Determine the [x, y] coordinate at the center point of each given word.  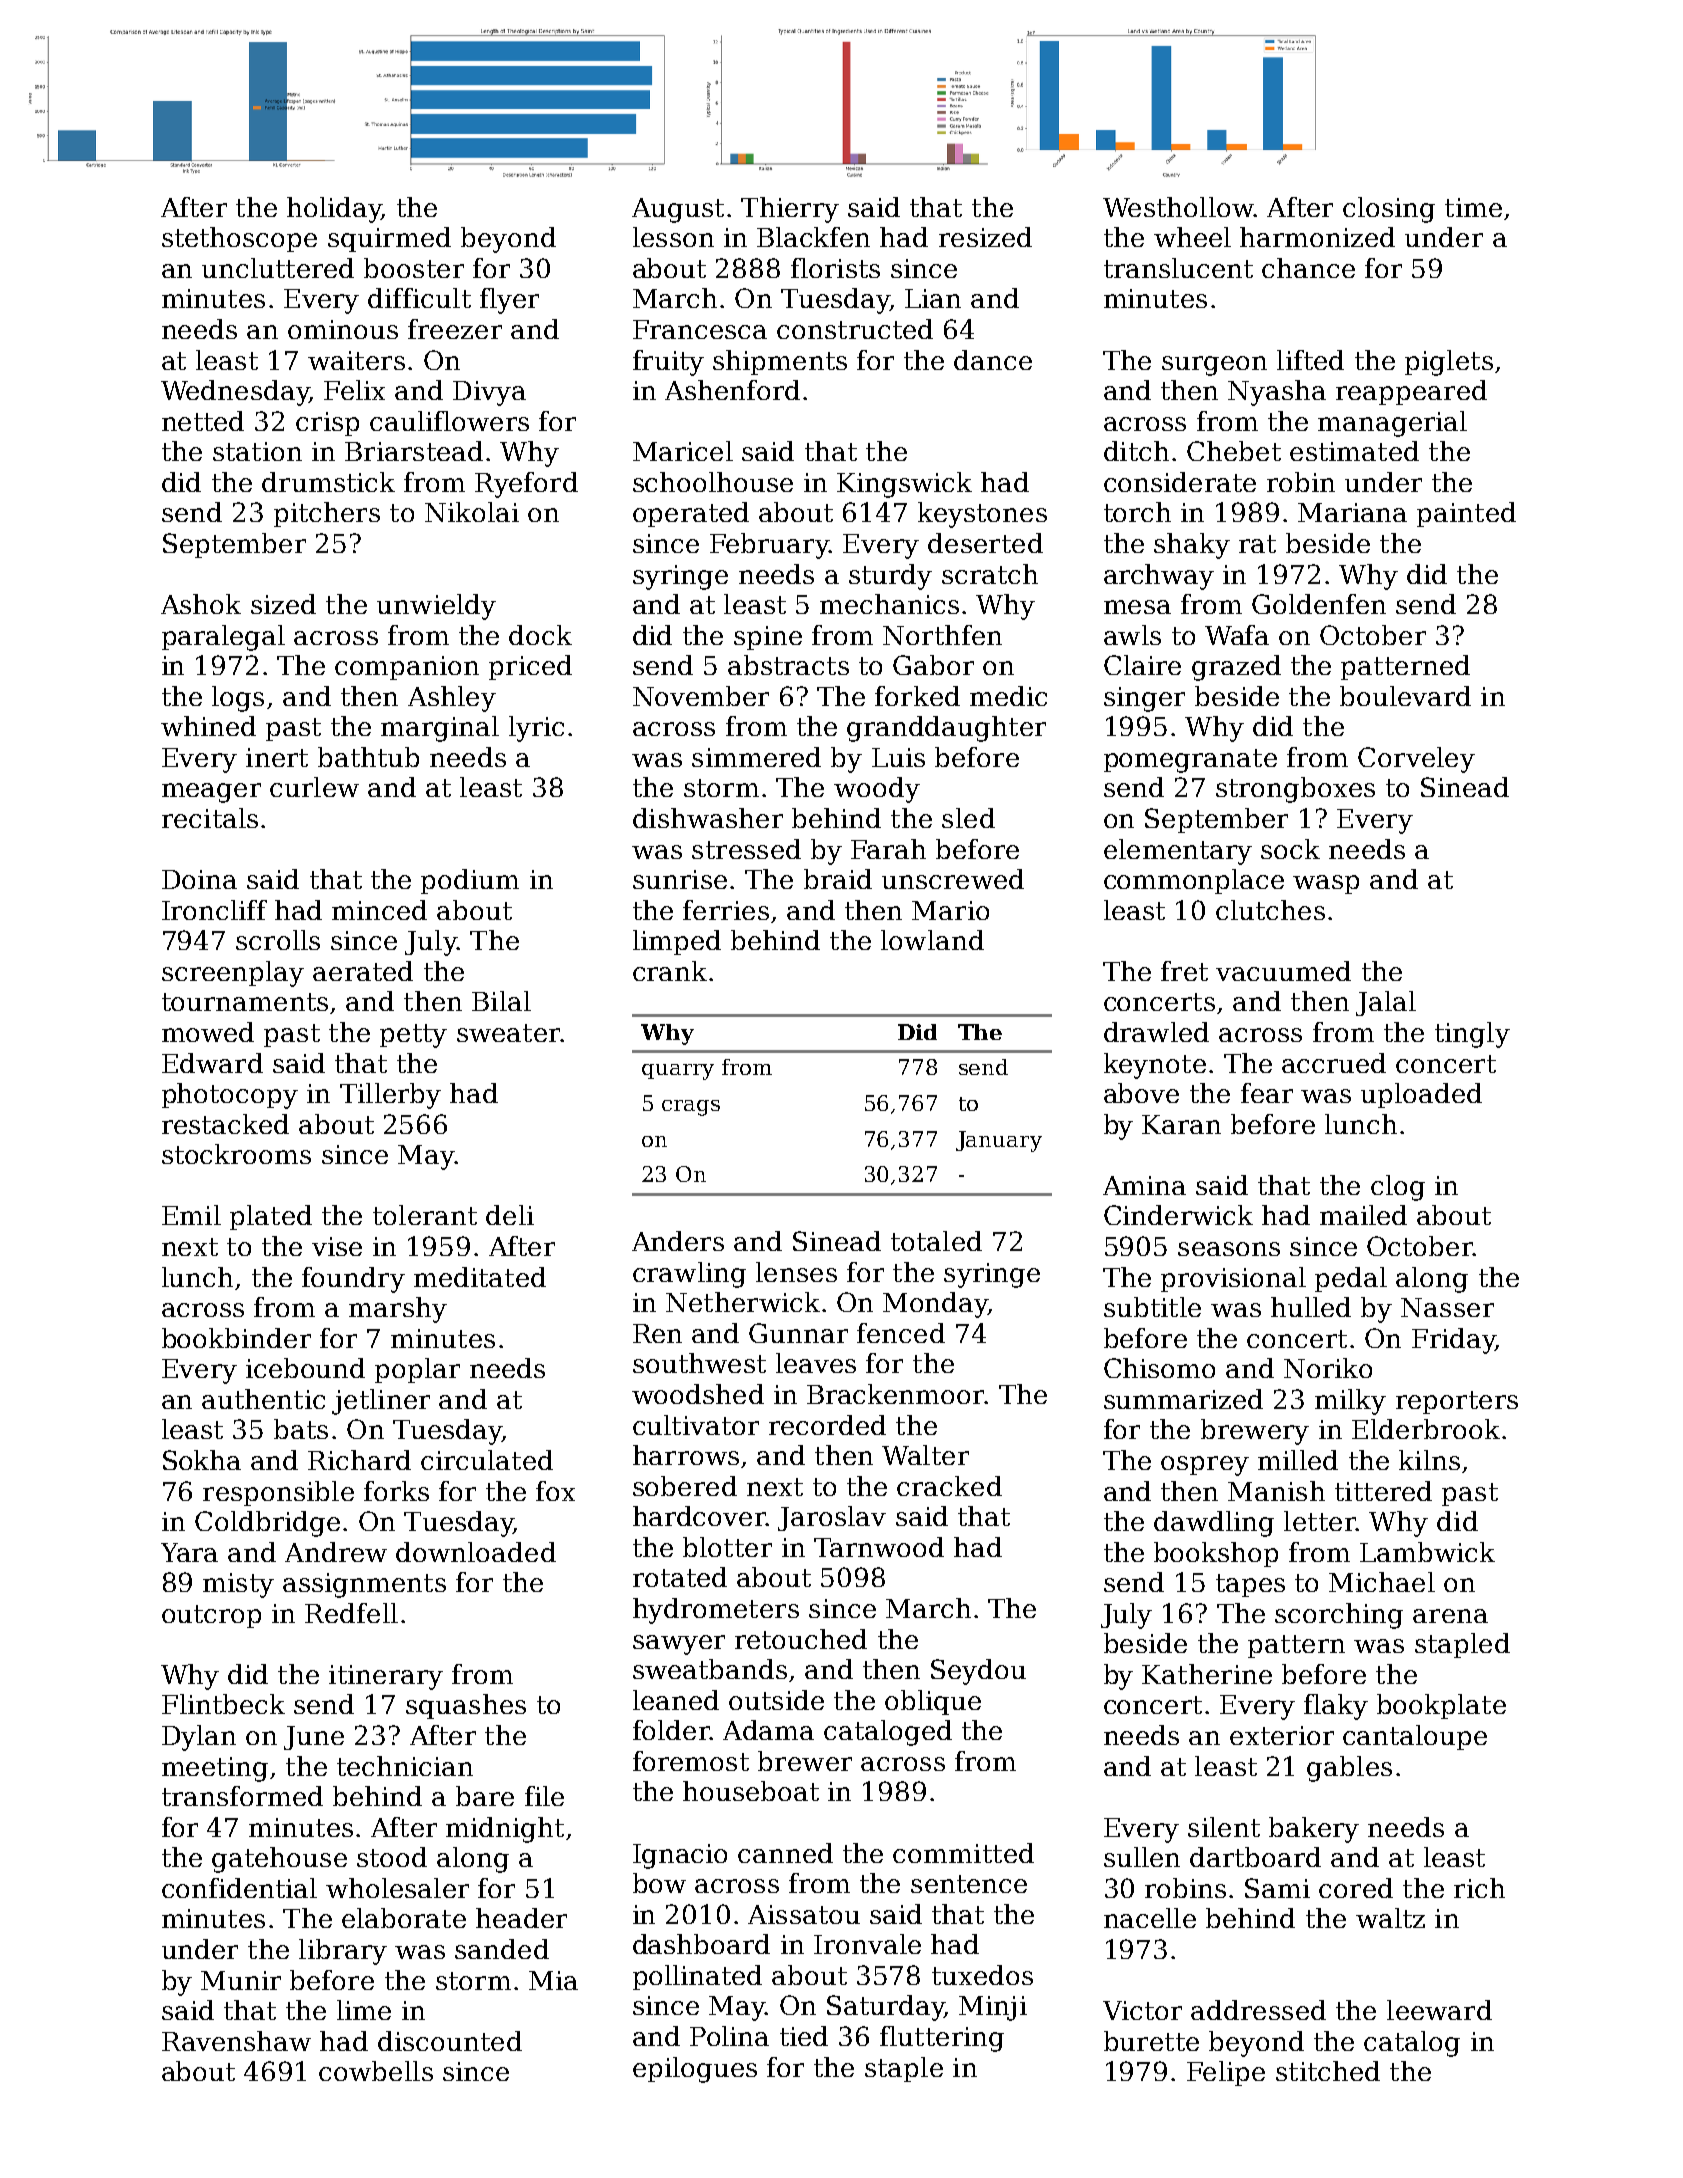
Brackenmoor [896, 1394]
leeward [1439, 2010]
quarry [678, 1072]
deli [510, 1215]
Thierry [790, 210]
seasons [1229, 1249]
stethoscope [239, 239]
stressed [746, 849]
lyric [536, 729]
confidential [239, 1888]
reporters [1457, 1402]
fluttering [942, 2039]
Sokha [202, 1460]
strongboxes [1295, 790]
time [1473, 207]
